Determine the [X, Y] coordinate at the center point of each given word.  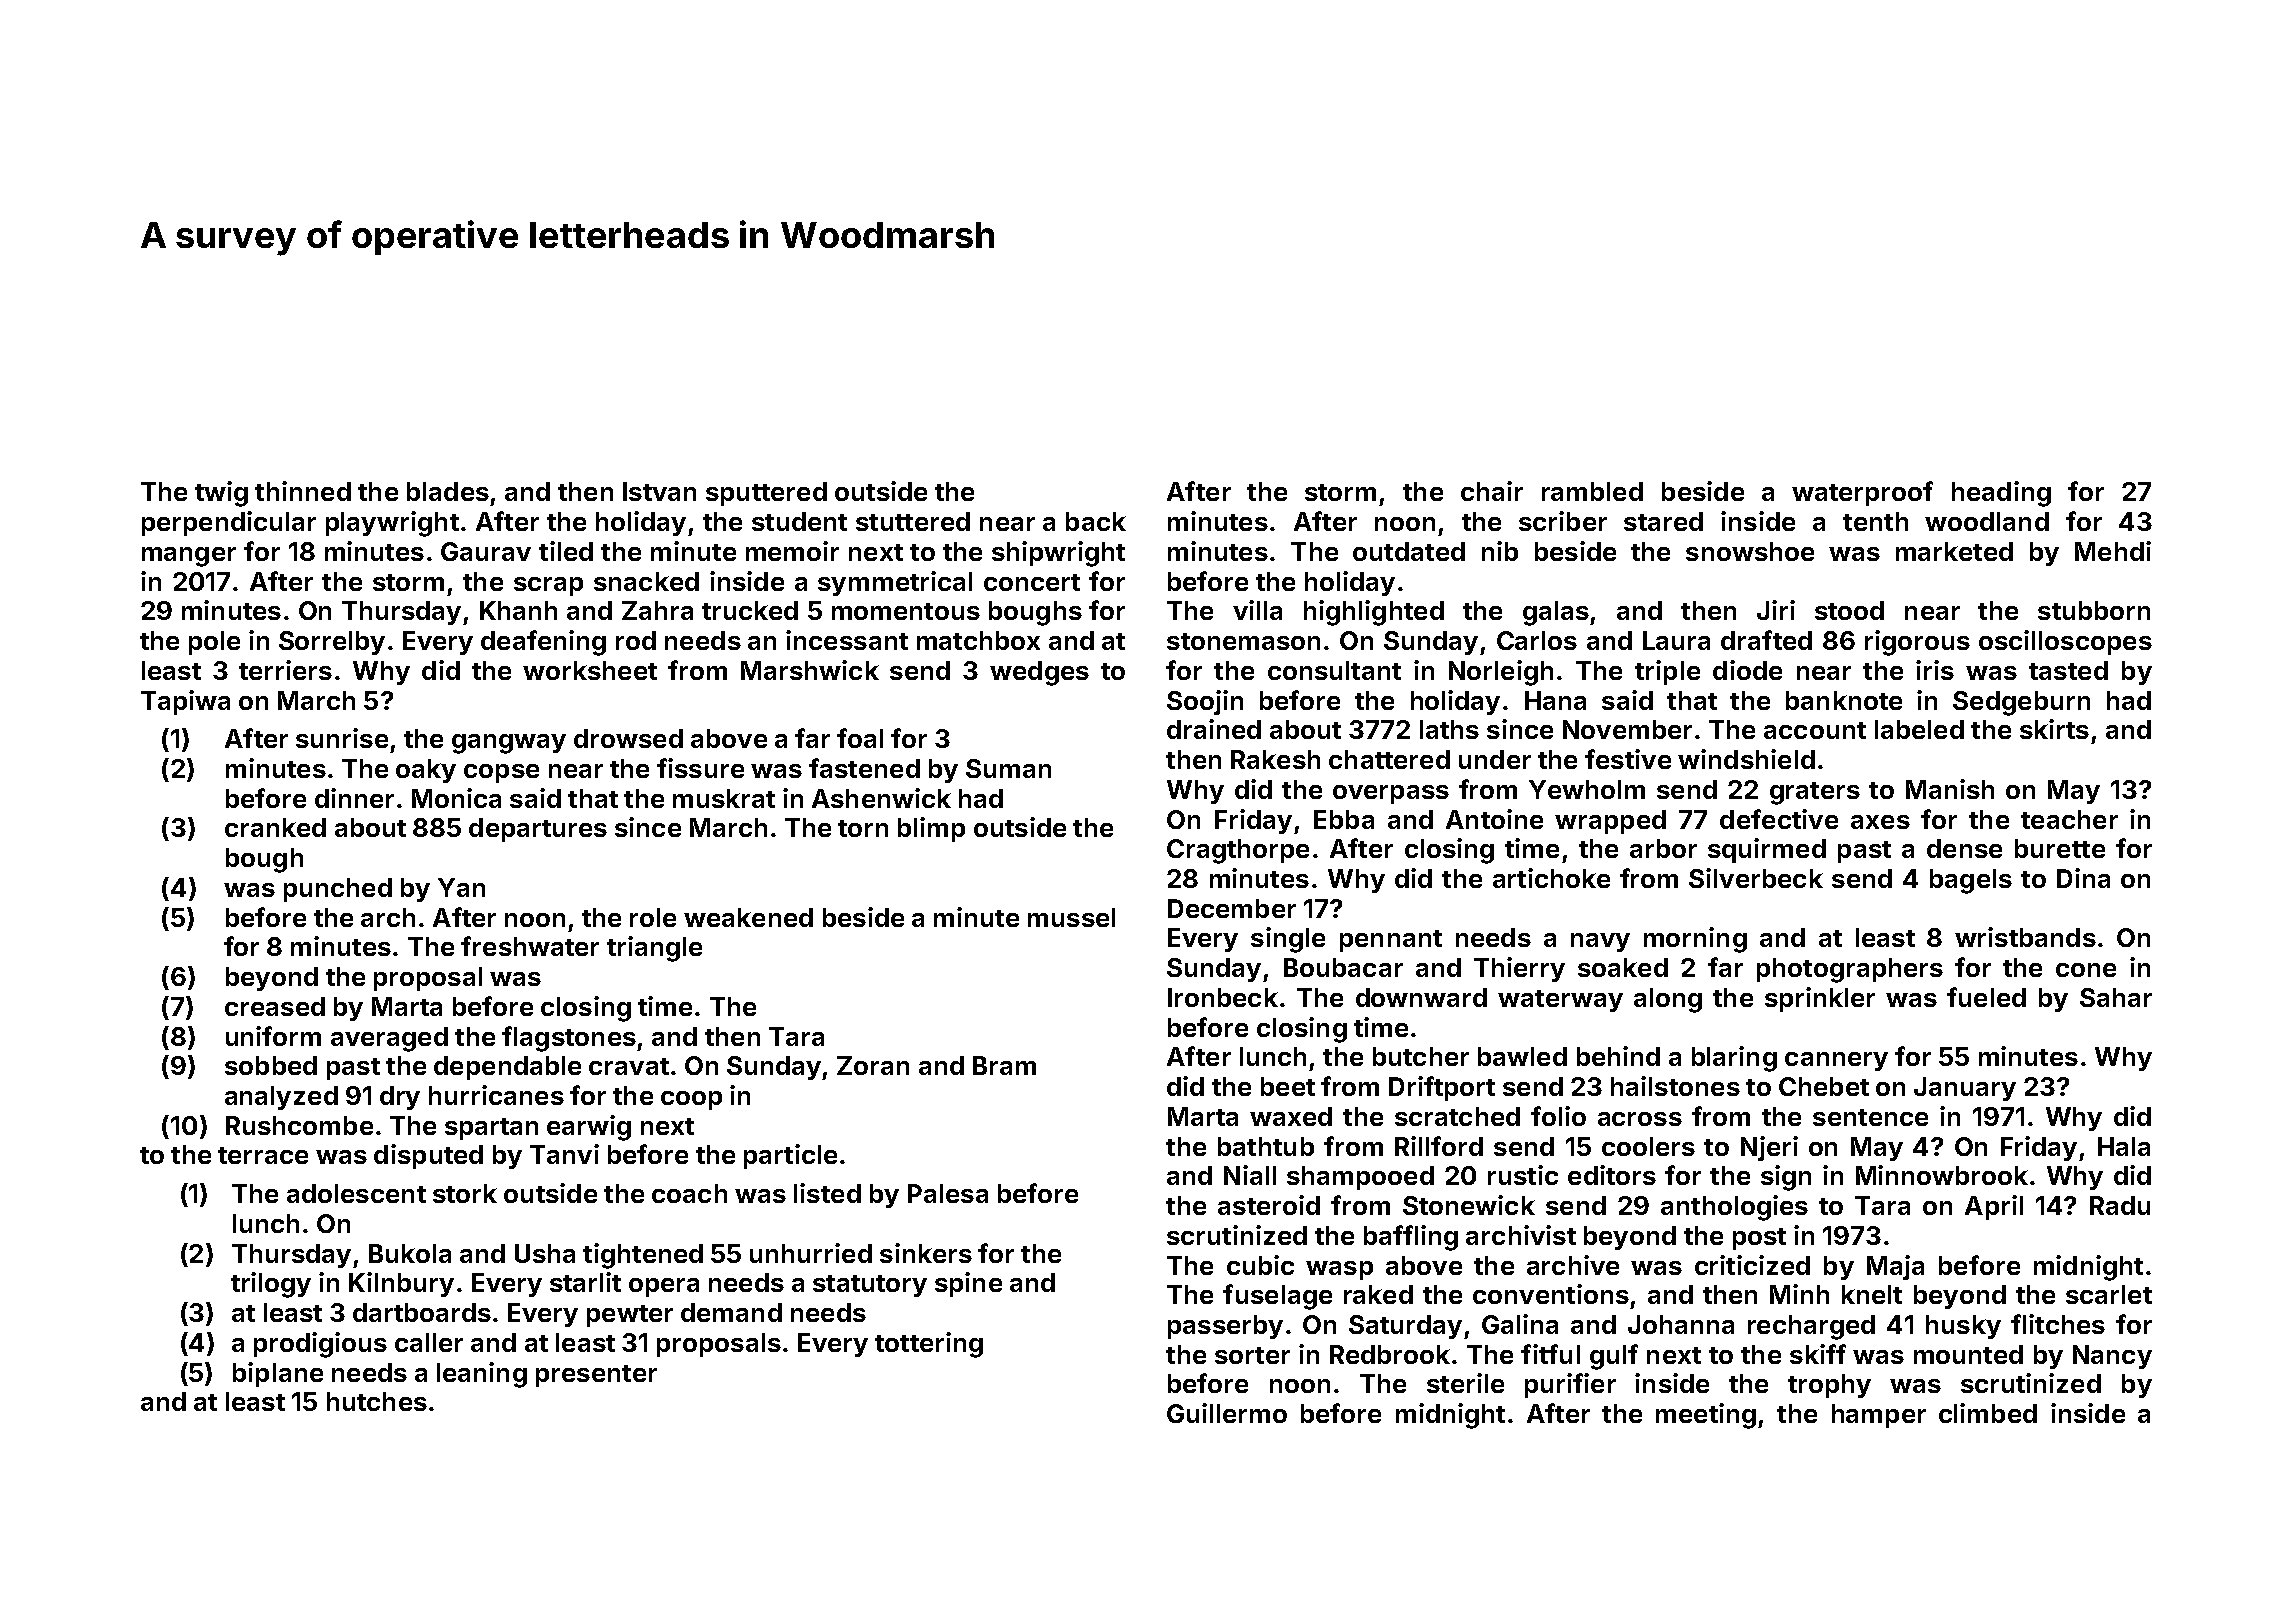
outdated [1409, 551]
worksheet [590, 670]
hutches [377, 1401]
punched [338, 890]
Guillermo [1227, 1413]
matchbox [978, 640]
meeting [1706, 1416]
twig [221, 494]
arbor [1663, 848]
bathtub [1266, 1146]
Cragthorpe [1238, 851]
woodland [1987, 521]
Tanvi [564, 1154]
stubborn [2094, 610]
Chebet [1824, 1086]
